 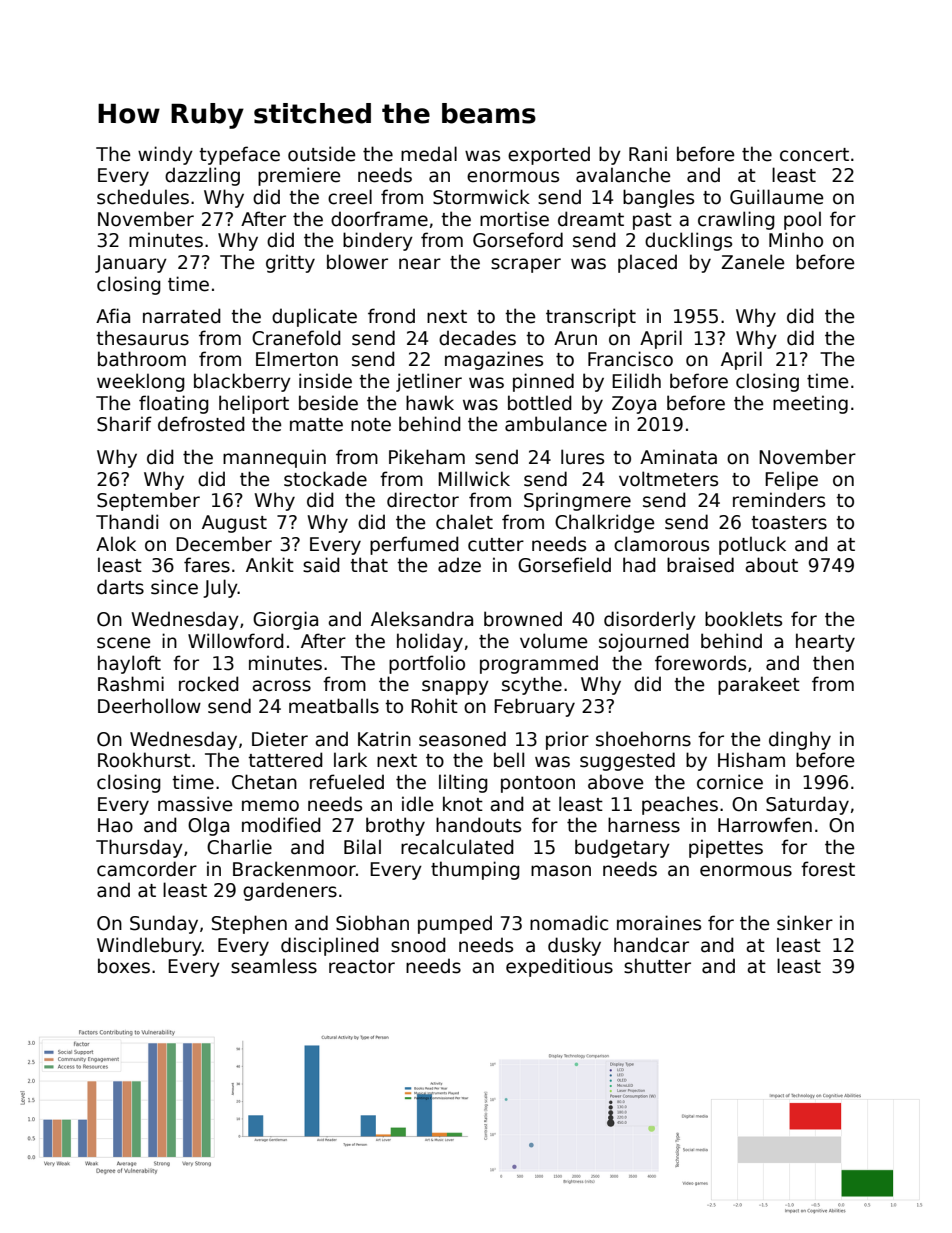 What do you see at coordinates (417, 804) in the page?
I see `idle` at bounding box center [417, 804].
